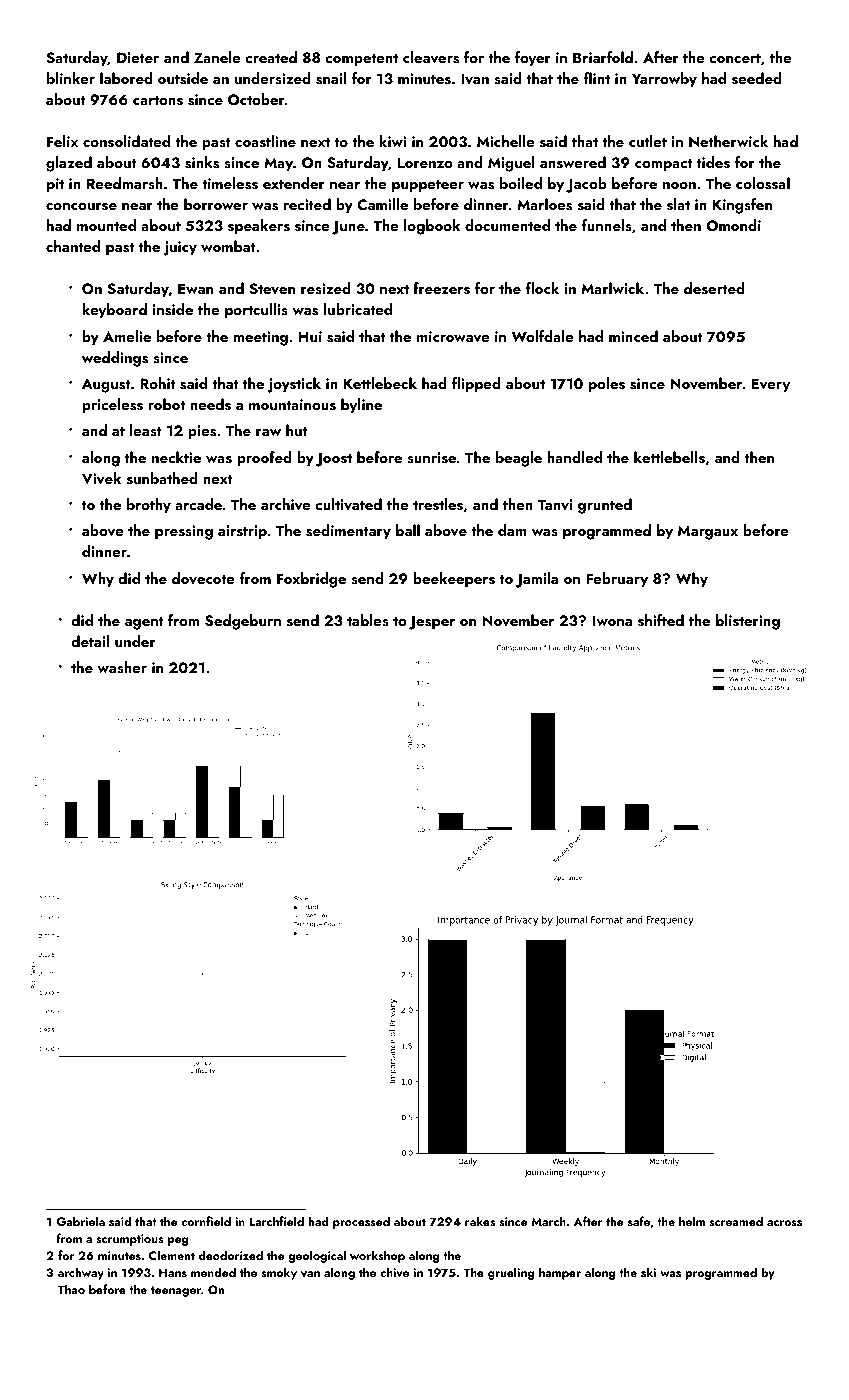  I want to click on Jesper, so click(432, 622).
